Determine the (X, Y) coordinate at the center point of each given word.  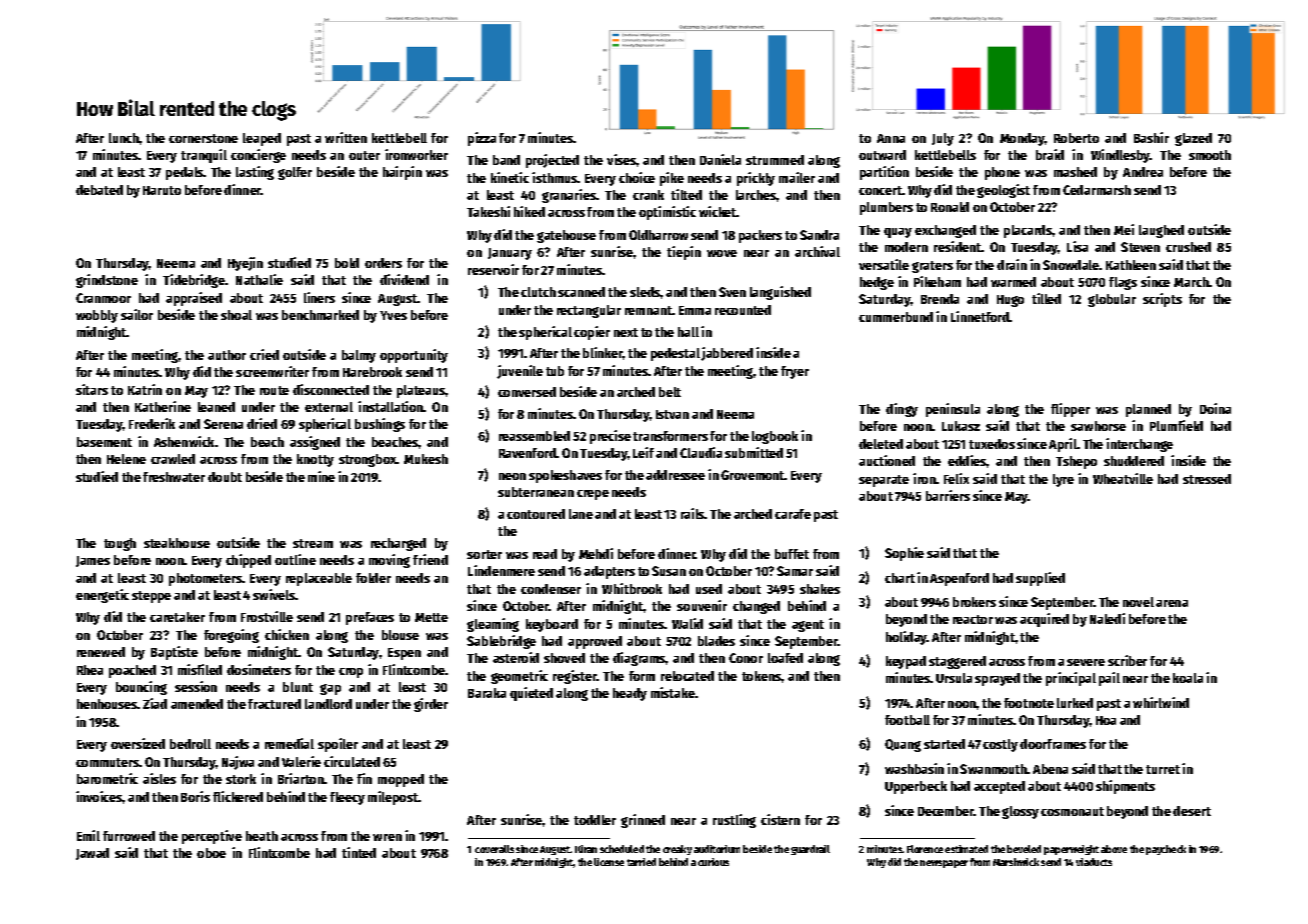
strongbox (368, 460)
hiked (529, 211)
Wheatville (1123, 478)
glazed (1193, 139)
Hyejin (245, 264)
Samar (795, 571)
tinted (359, 852)
